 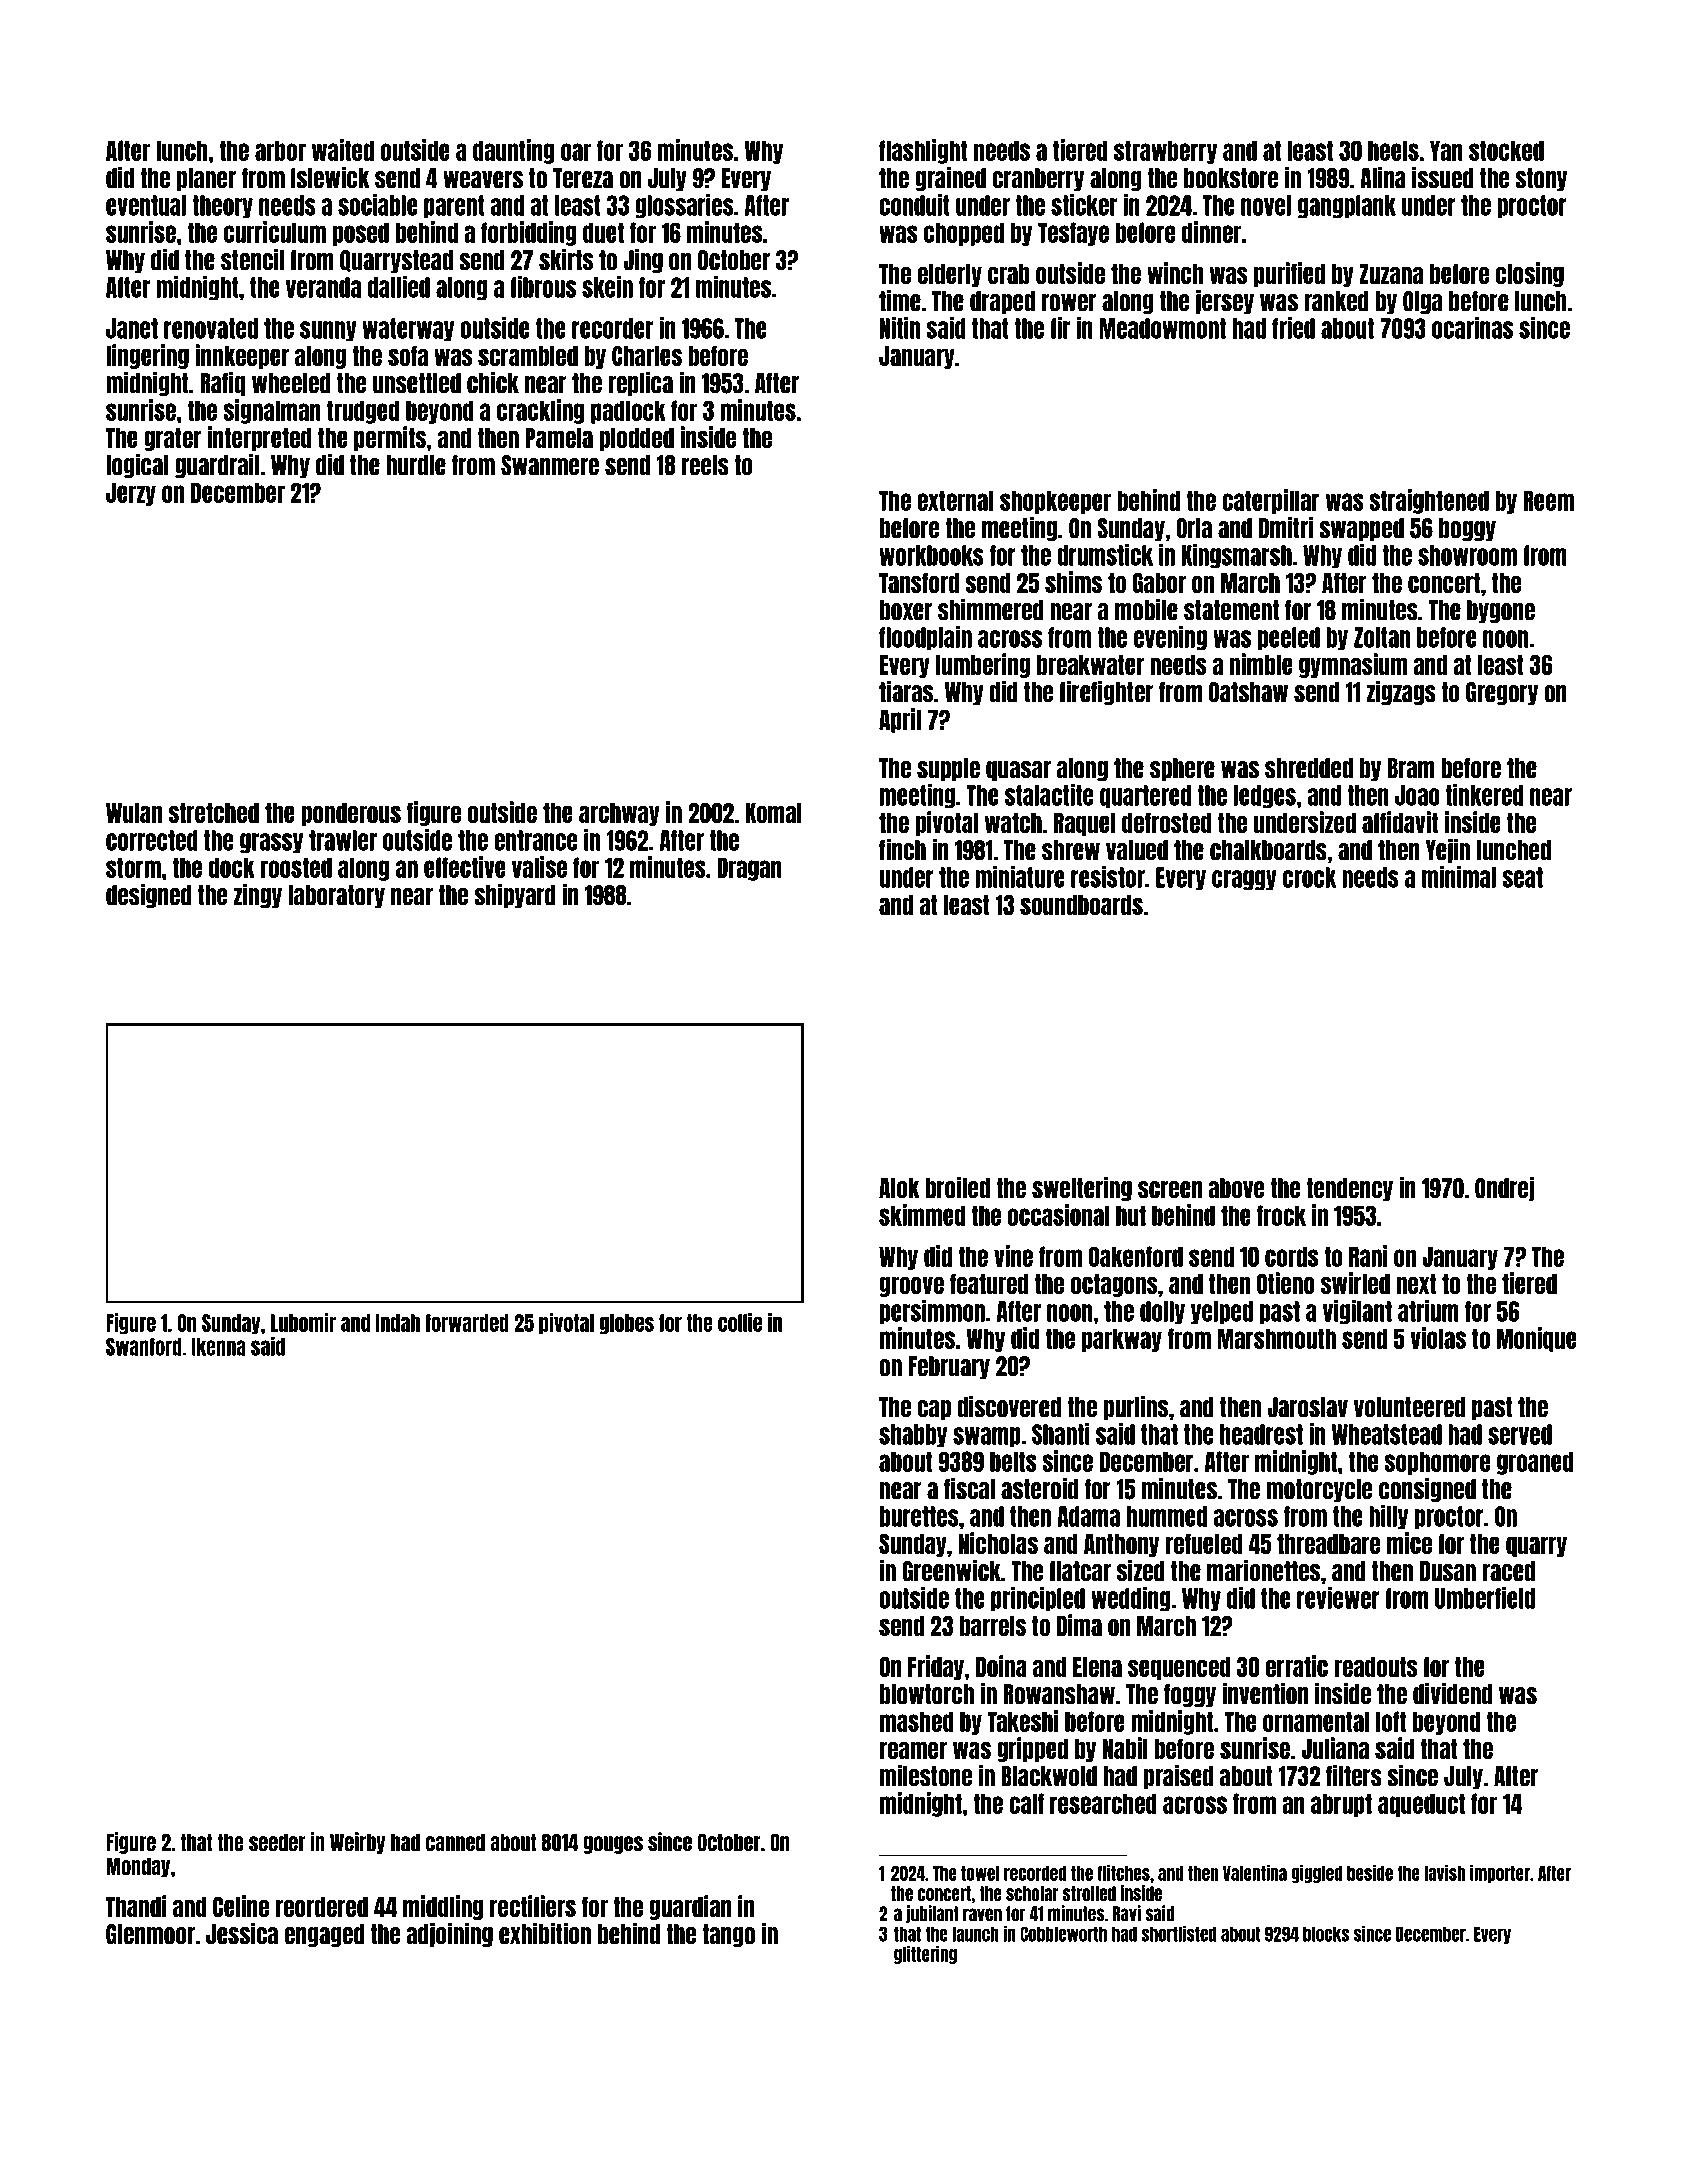 I want to click on tango, so click(x=728, y=1935).
